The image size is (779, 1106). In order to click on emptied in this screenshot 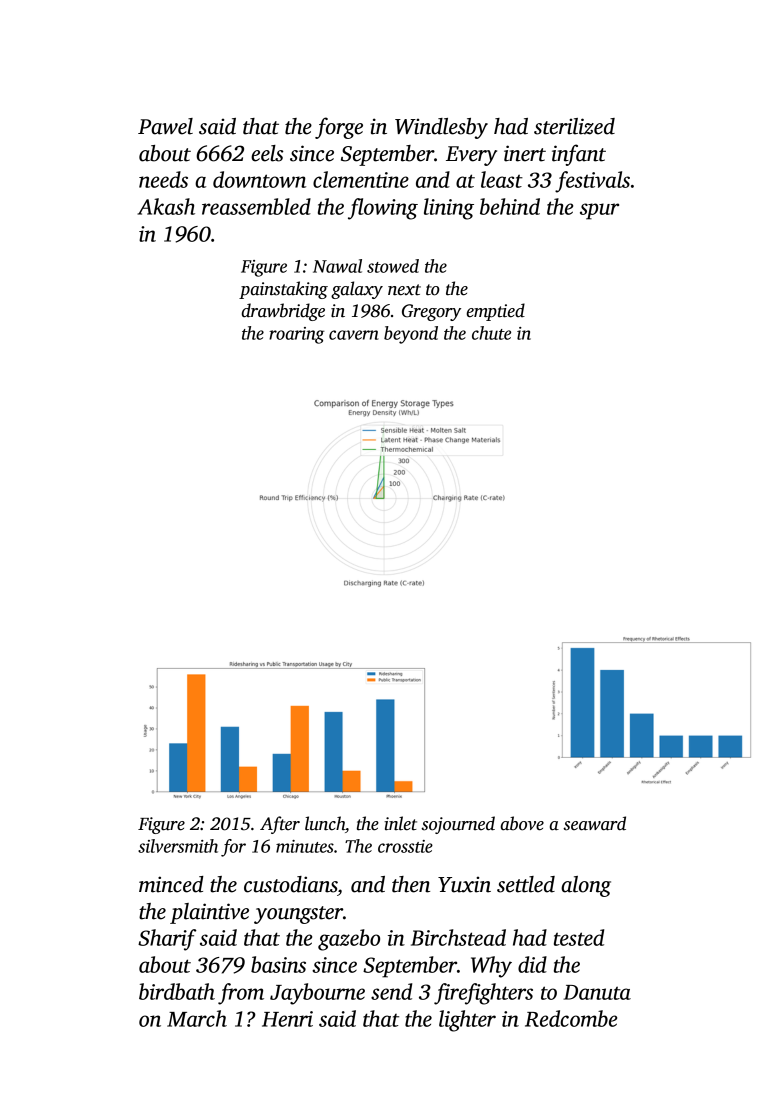, I will do `click(496, 312)`.
